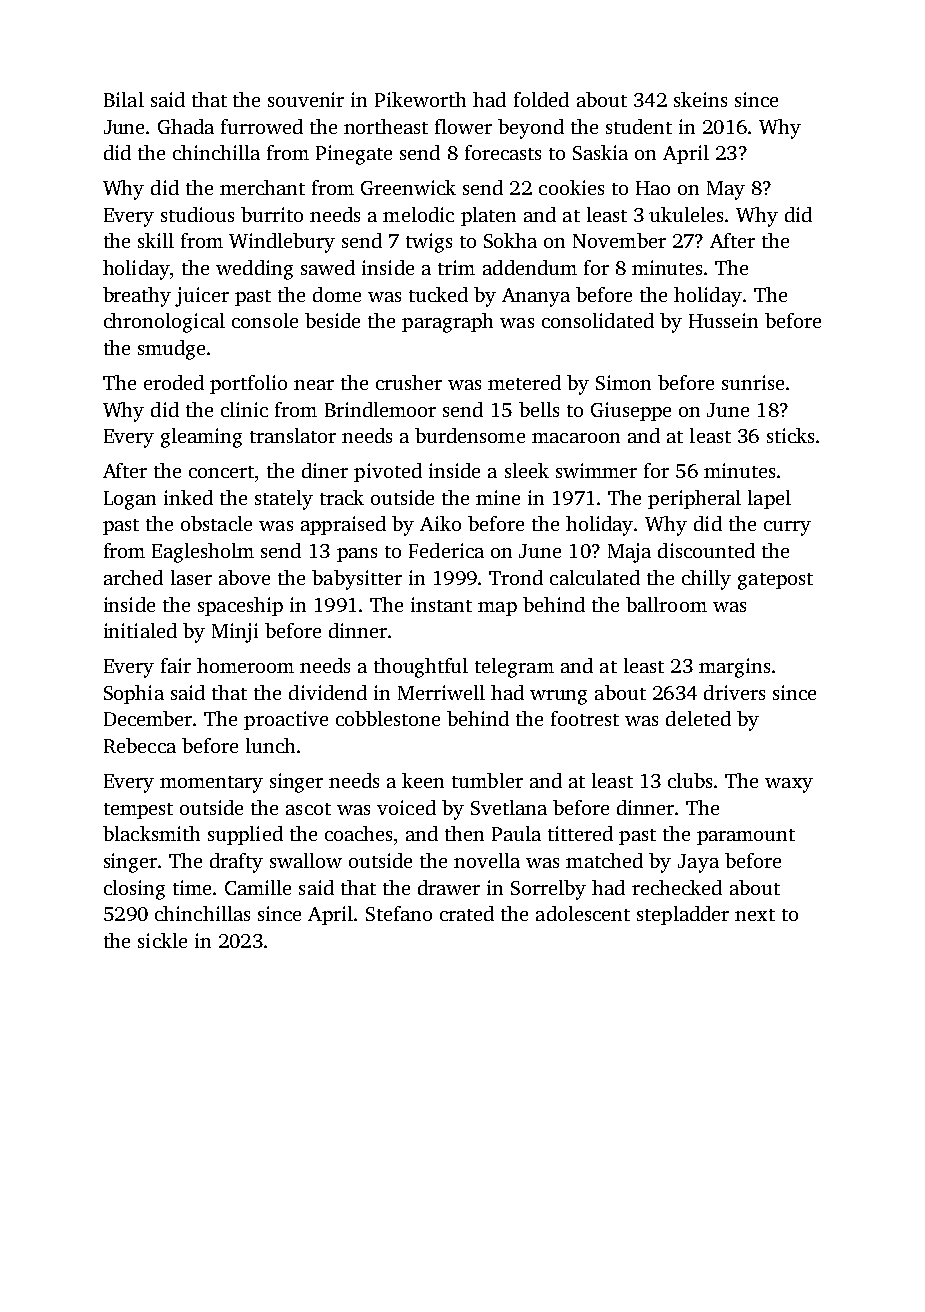 Image resolution: width=925 pixels, height=1312 pixels. Describe the element at coordinates (541, 99) in the screenshot. I see `folded` at that location.
